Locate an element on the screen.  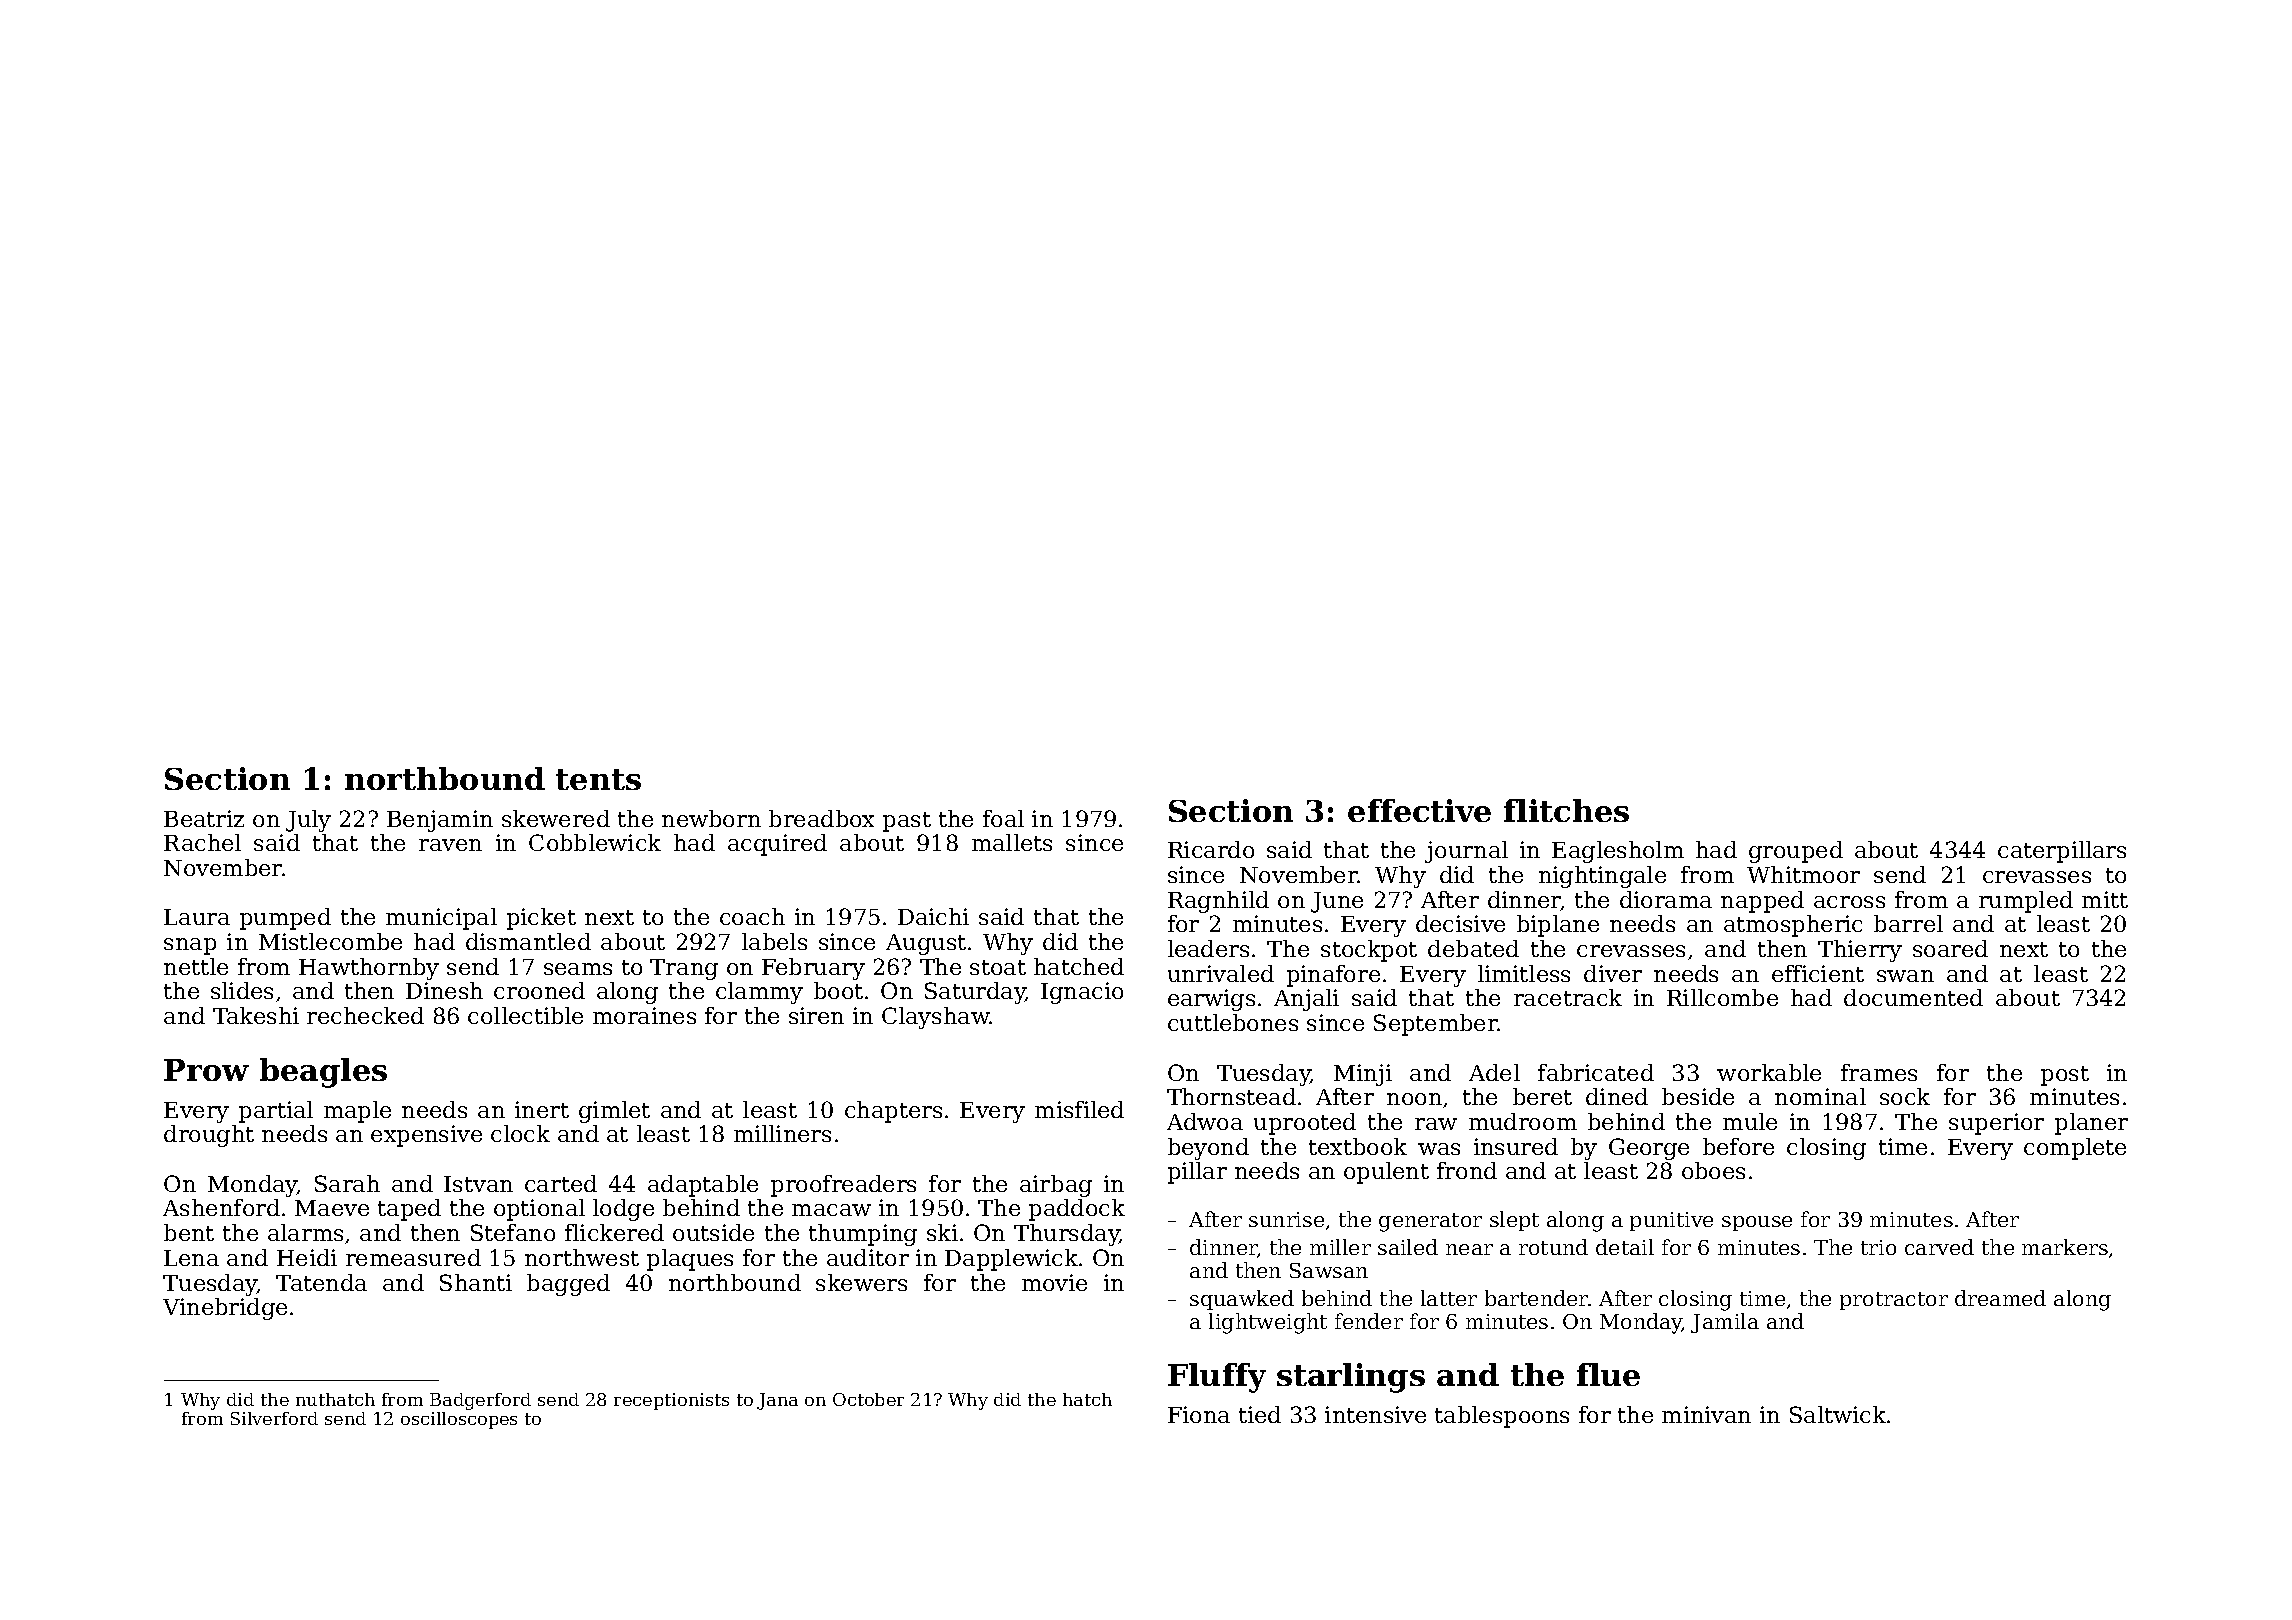
miller is located at coordinates (1340, 1247).
